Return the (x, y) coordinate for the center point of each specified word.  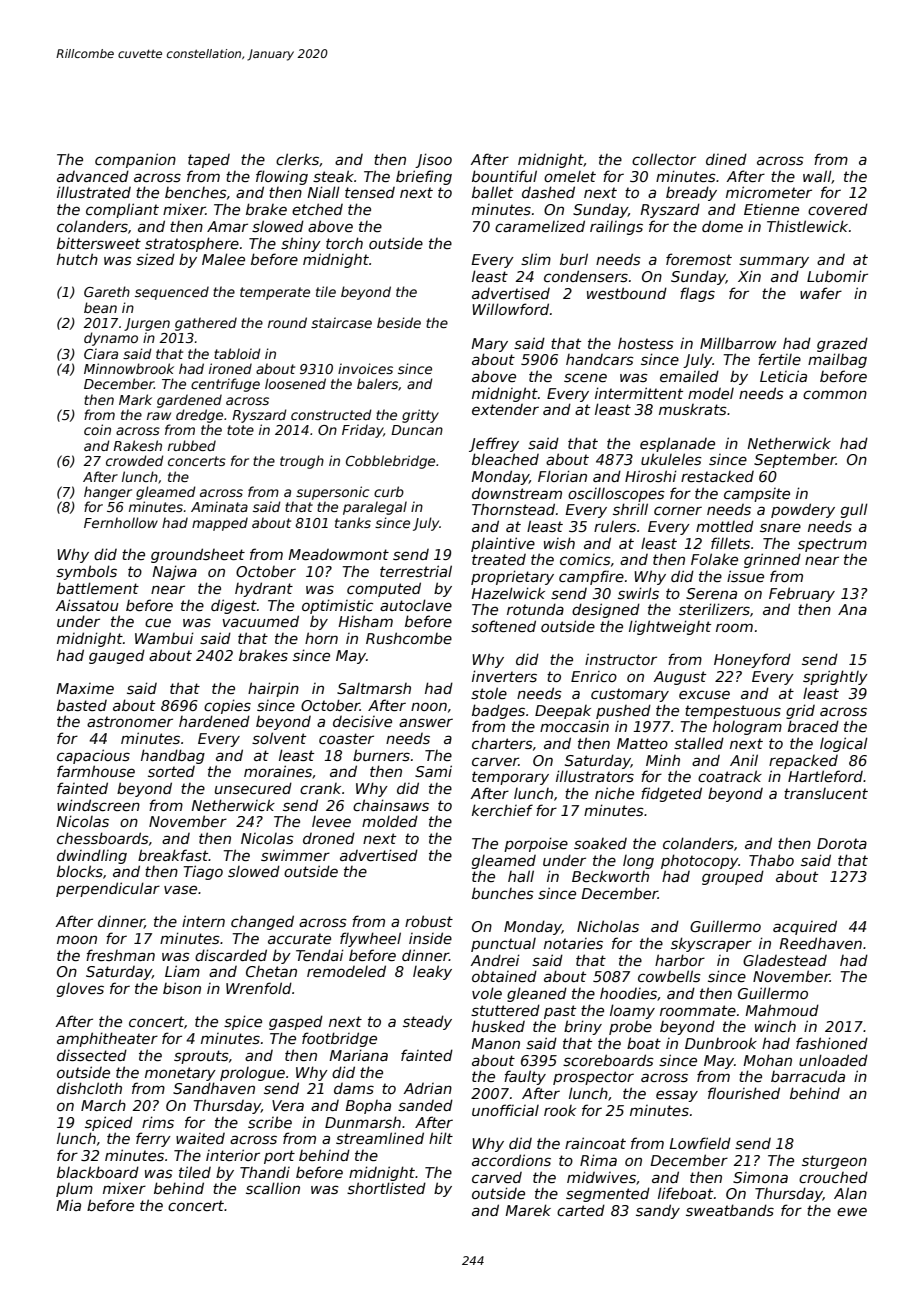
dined (726, 159)
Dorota (842, 843)
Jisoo (433, 160)
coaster (346, 738)
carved (497, 1177)
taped (209, 161)
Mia (68, 1205)
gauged (117, 656)
